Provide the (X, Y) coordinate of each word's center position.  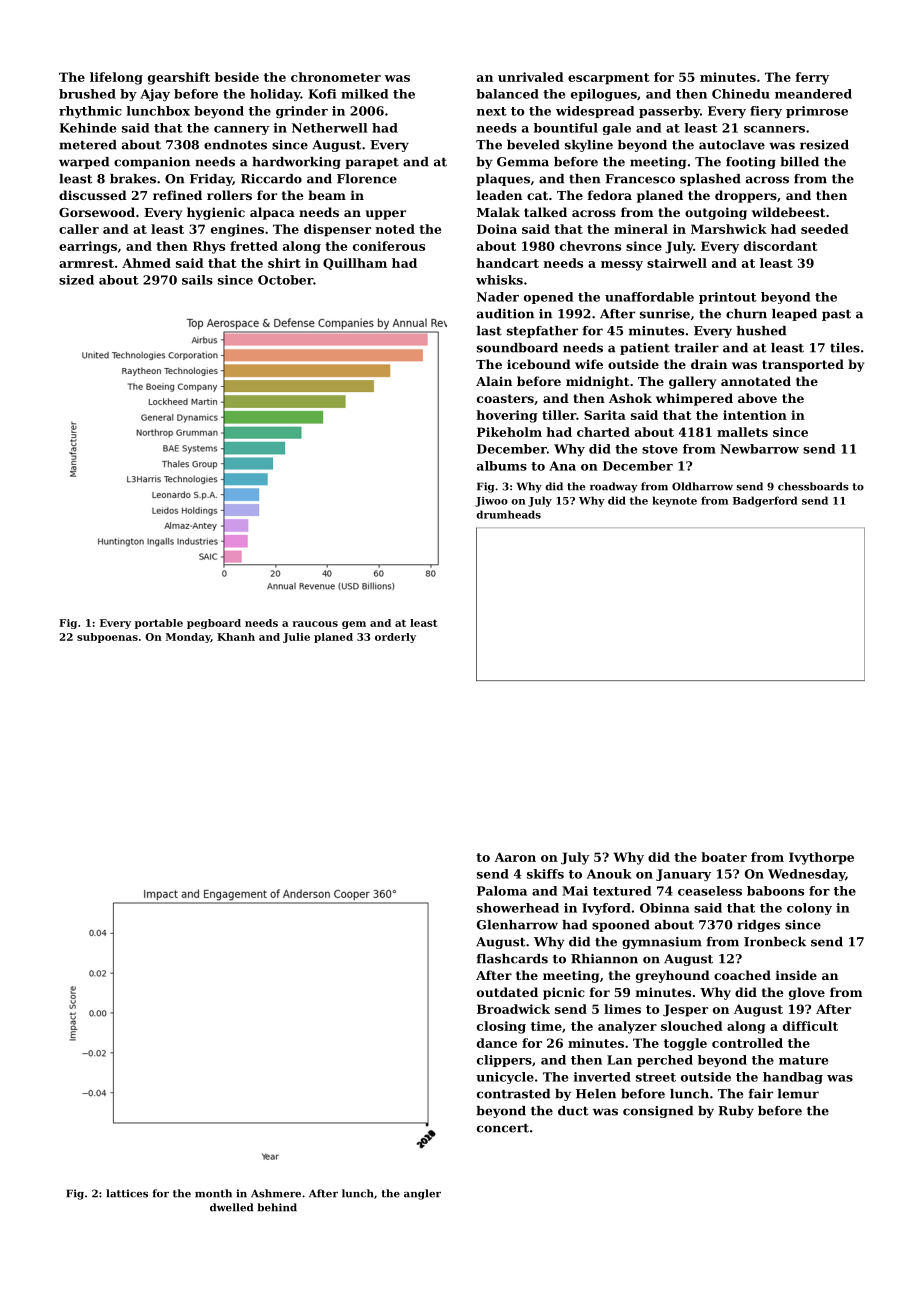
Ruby (736, 1112)
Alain (494, 381)
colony (809, 909)
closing (501, 1027)
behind (277, 1207)
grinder (302, 112)
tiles (845, 348)
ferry (812, 78)
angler (422, 1194)
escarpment (609, 79)
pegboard (214, 624)
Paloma (502, 891)
